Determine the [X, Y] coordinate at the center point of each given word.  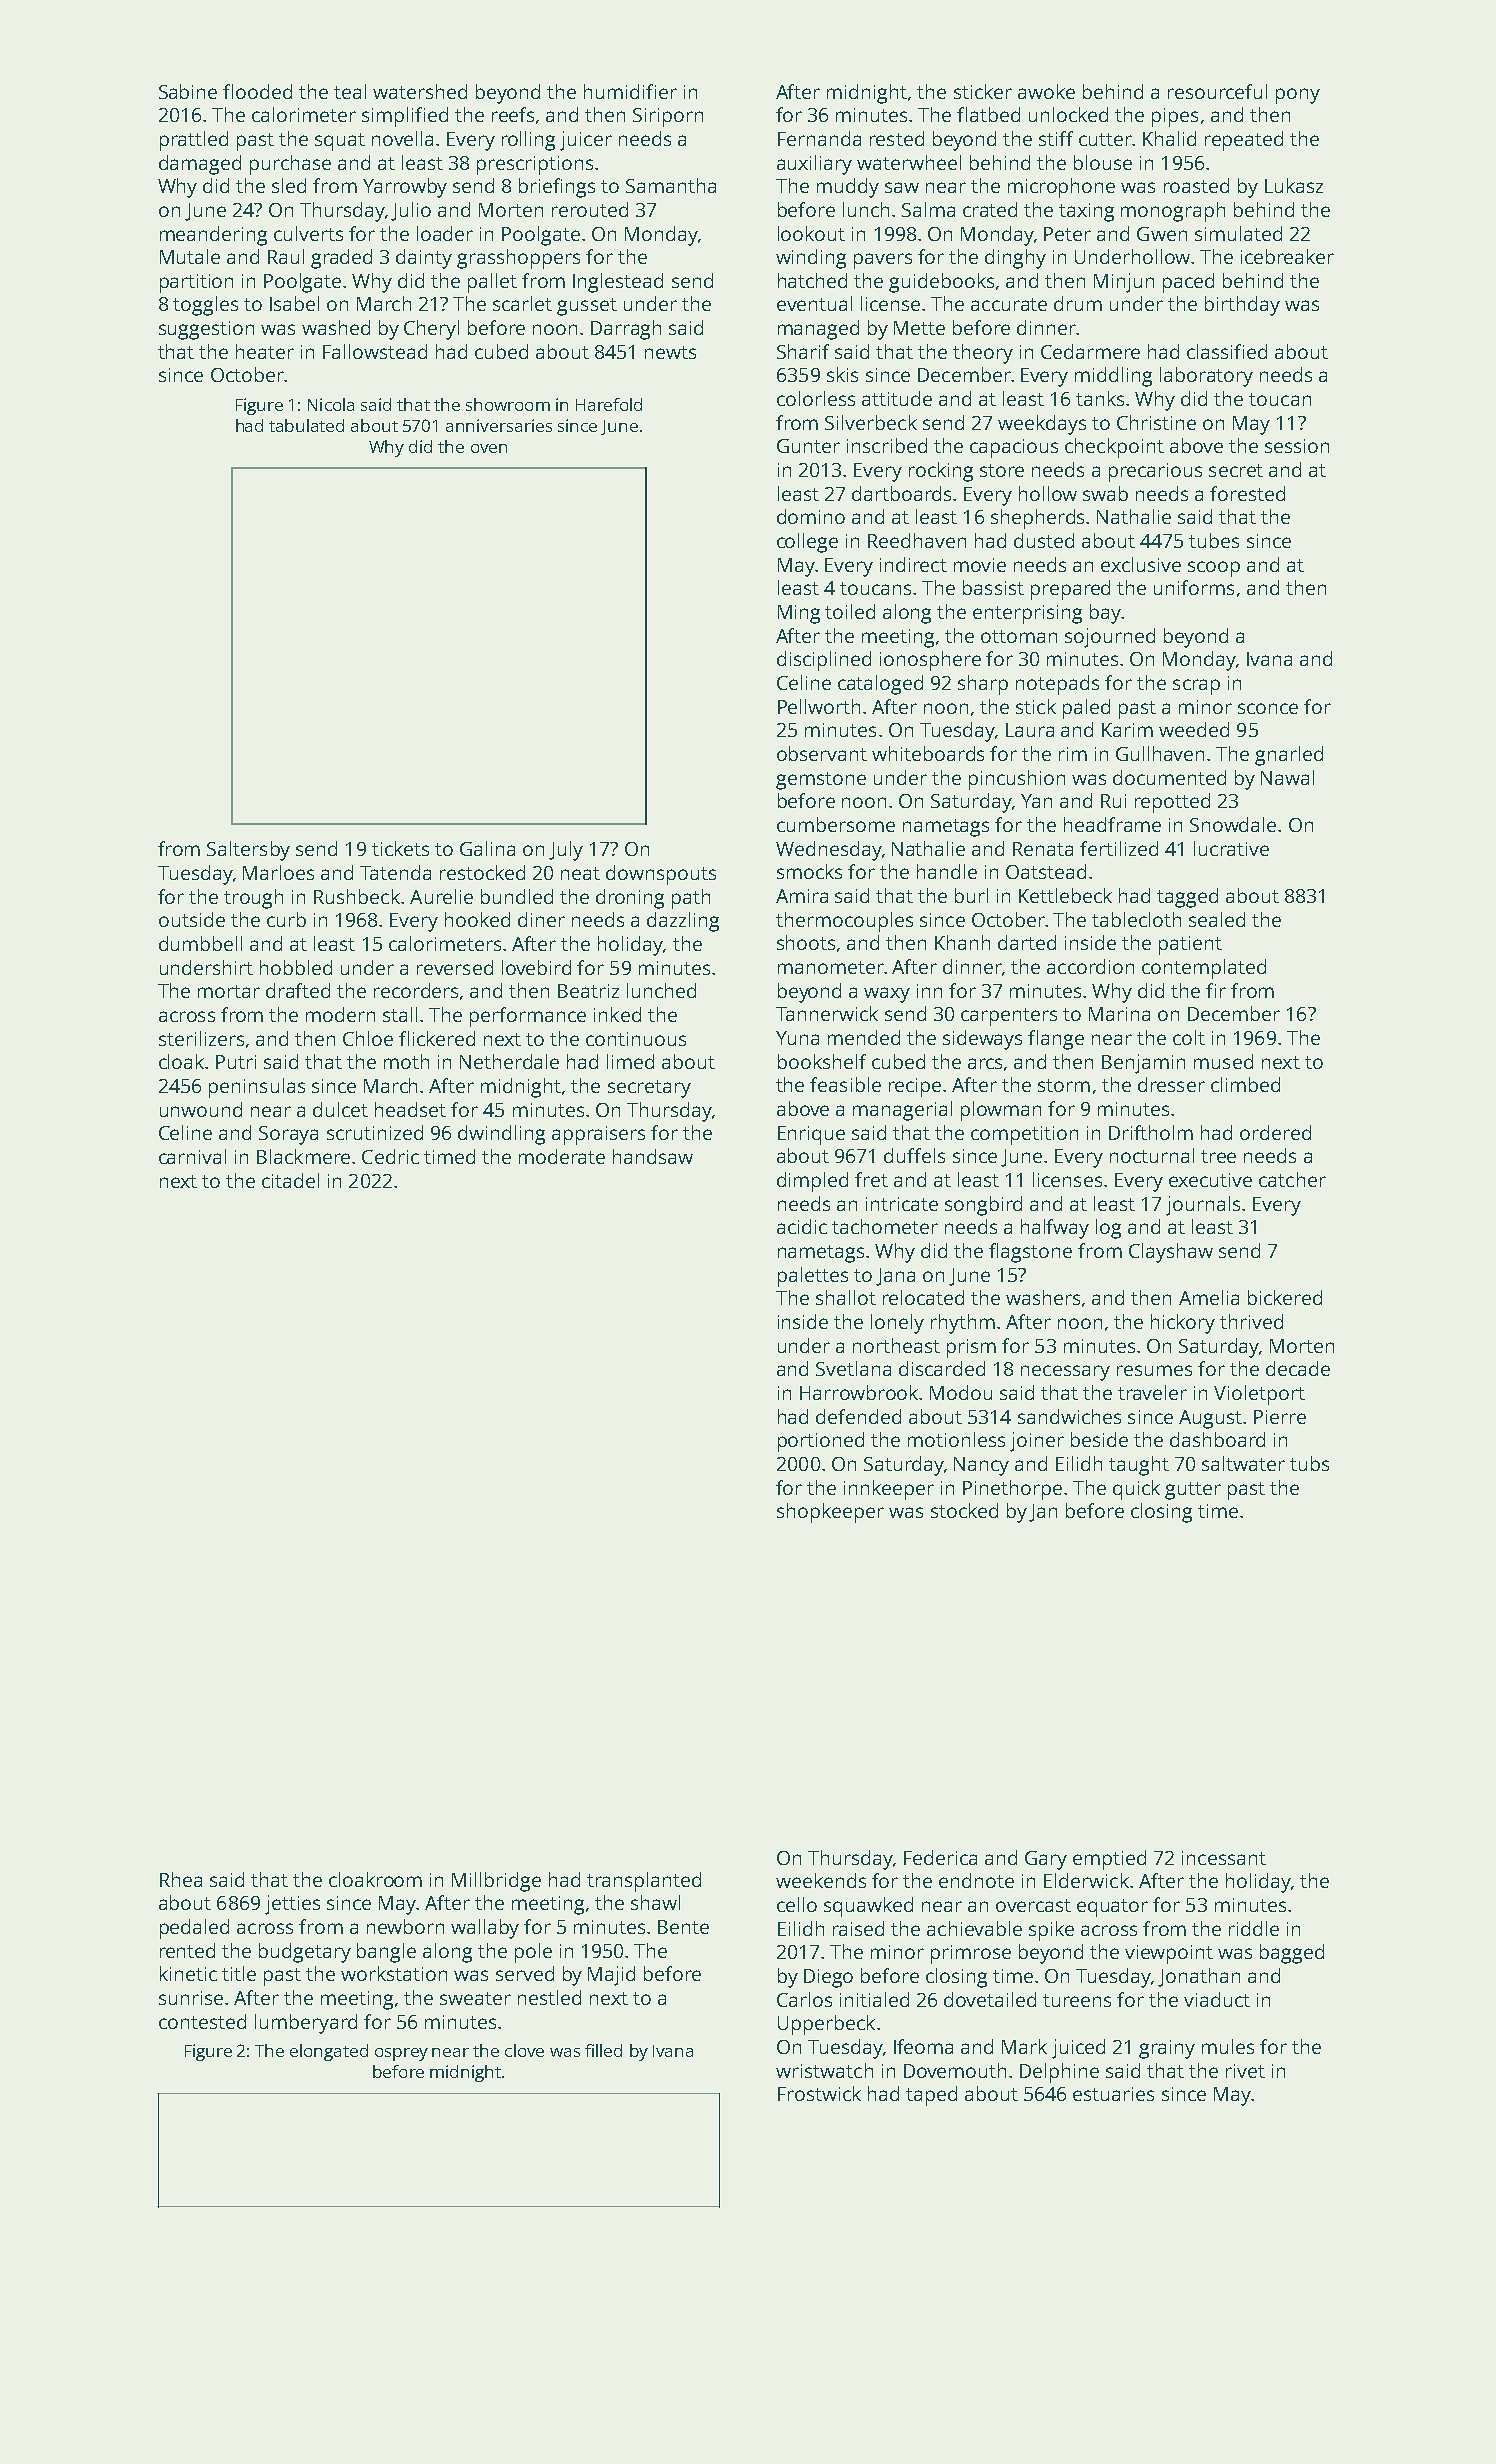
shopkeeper [830, 1513]
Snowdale [1233, 824]
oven [489, 448]
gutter [1193, 1491]
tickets [400, 848]
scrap [1196, 687]
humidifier [630, 91]
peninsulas [257, 1088]
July [566, 851]
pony [1298, 96]
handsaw [653, 1156]
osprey [401, 2054]
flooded [257, 91]
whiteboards [928, 753]
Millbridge [496, 1882]
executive [1210, 1180]
